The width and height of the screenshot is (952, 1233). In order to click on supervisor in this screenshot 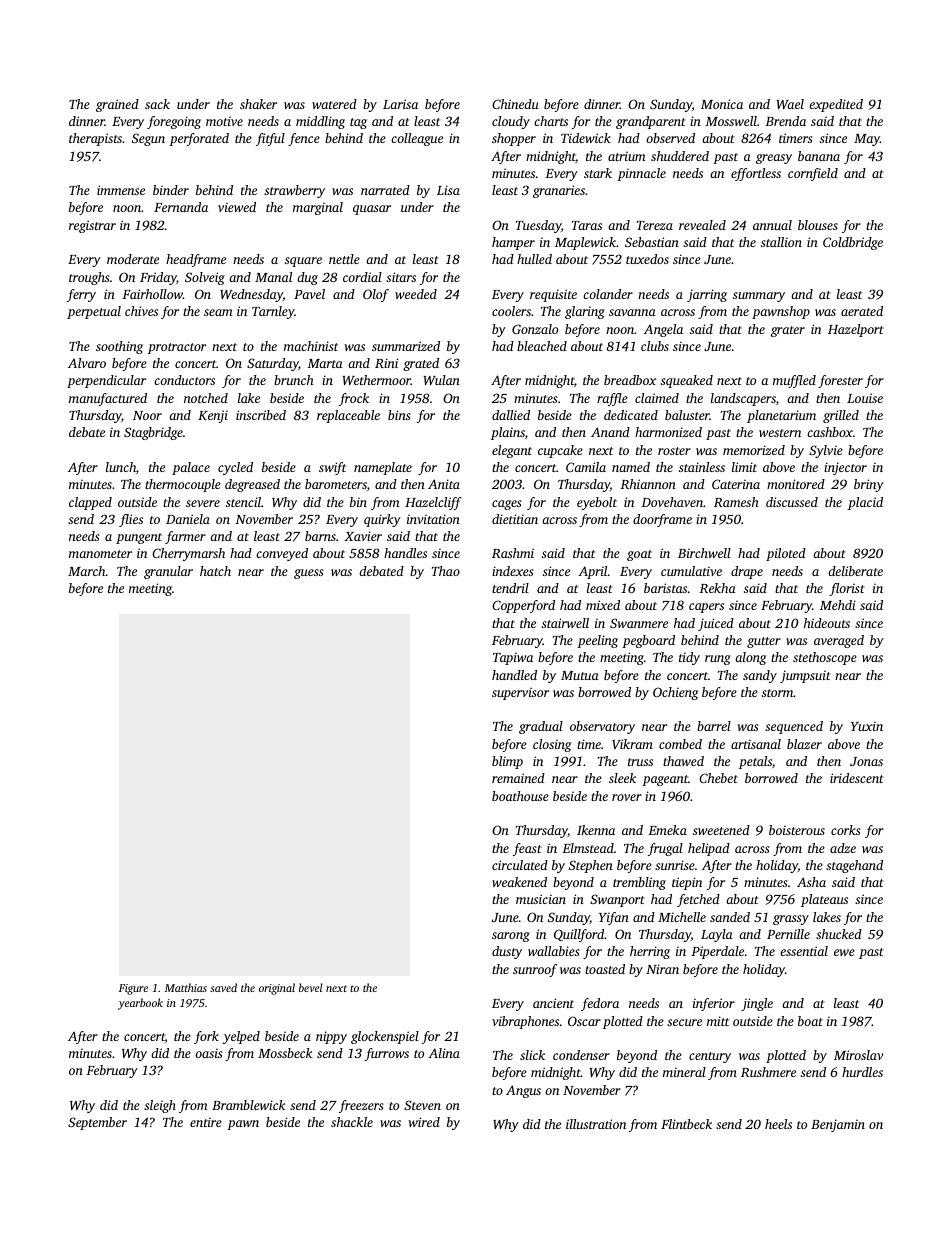, I will do `click(520, 693)`.
